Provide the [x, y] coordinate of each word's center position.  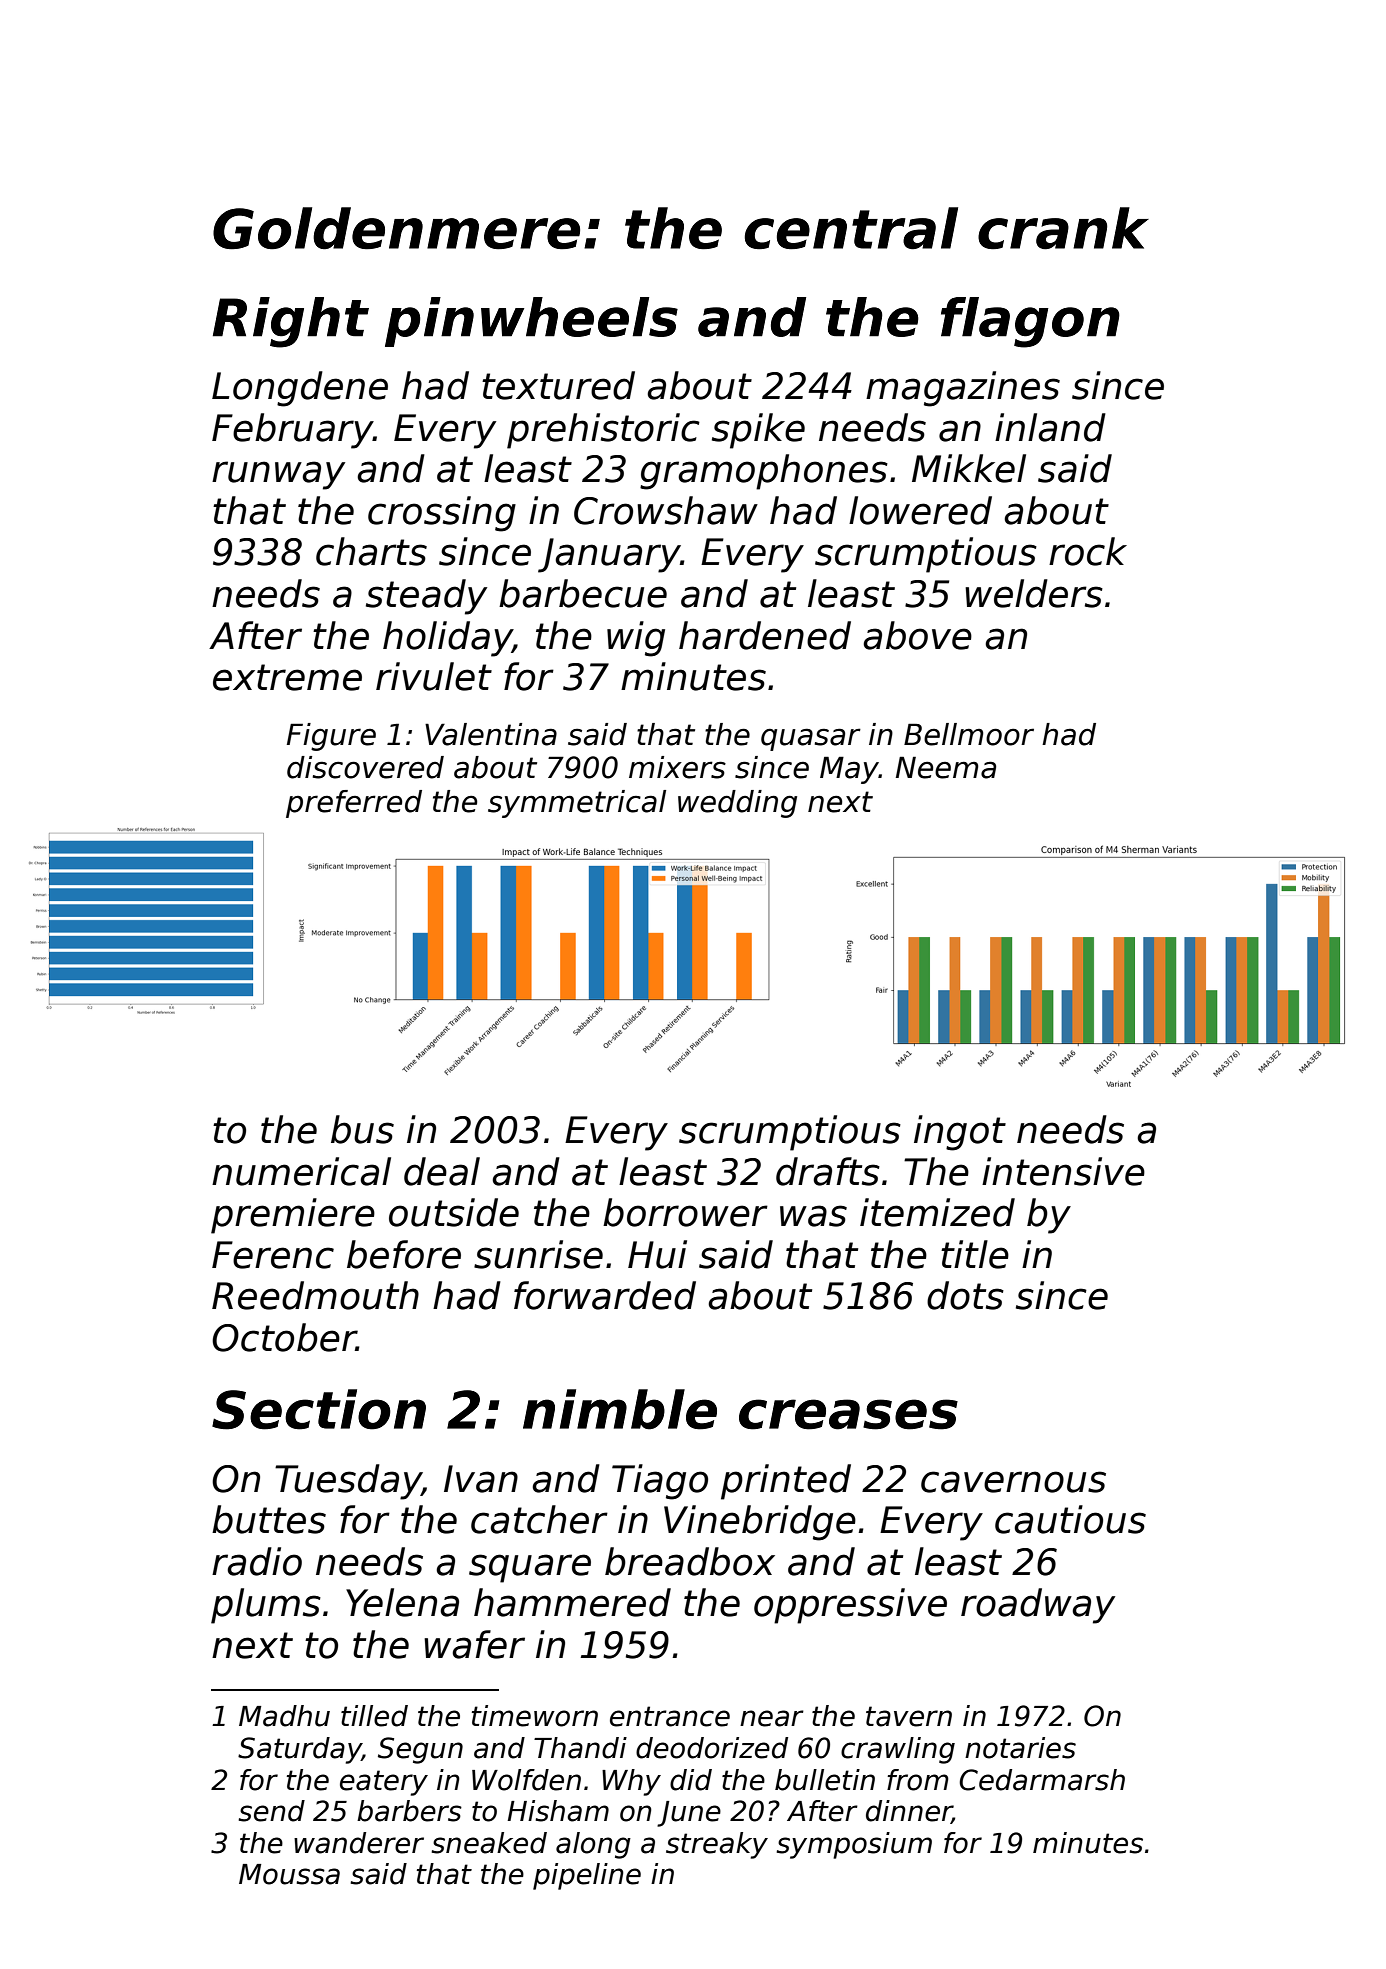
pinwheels [531, 322]
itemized [937, 1212]
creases [848, 1414]
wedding [737, 804]
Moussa [289, 1874]
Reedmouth [315, 1295]
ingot [960, 1133]
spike [758, 431]
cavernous [1013, 1482]
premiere [293, 1216]
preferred [354, 804]
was [813, 1216]
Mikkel [969, 468]
